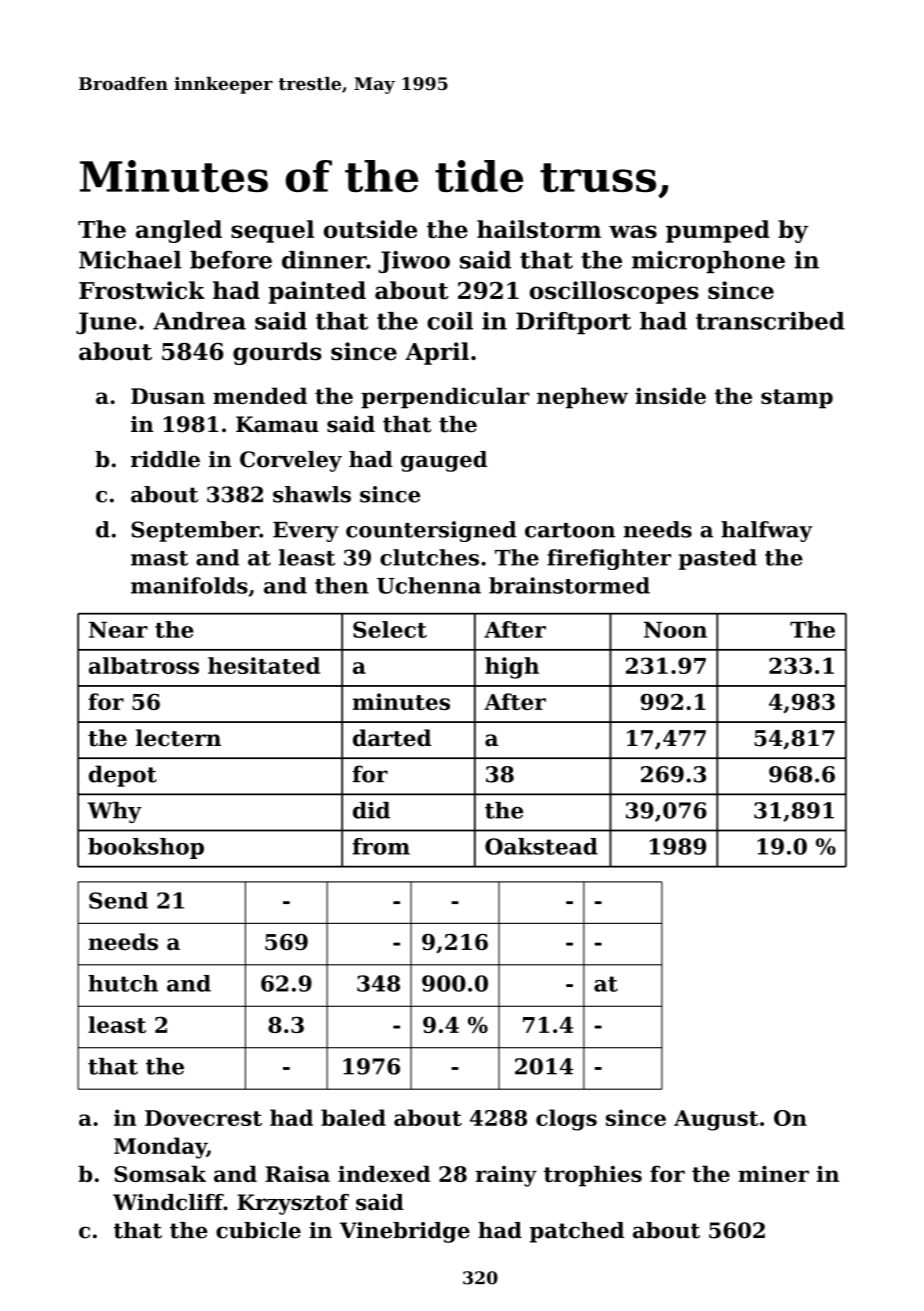 The image size is (924, 1311). Describe the element at coordinates (353, 1117) in the page. I see `baled` at that location.
